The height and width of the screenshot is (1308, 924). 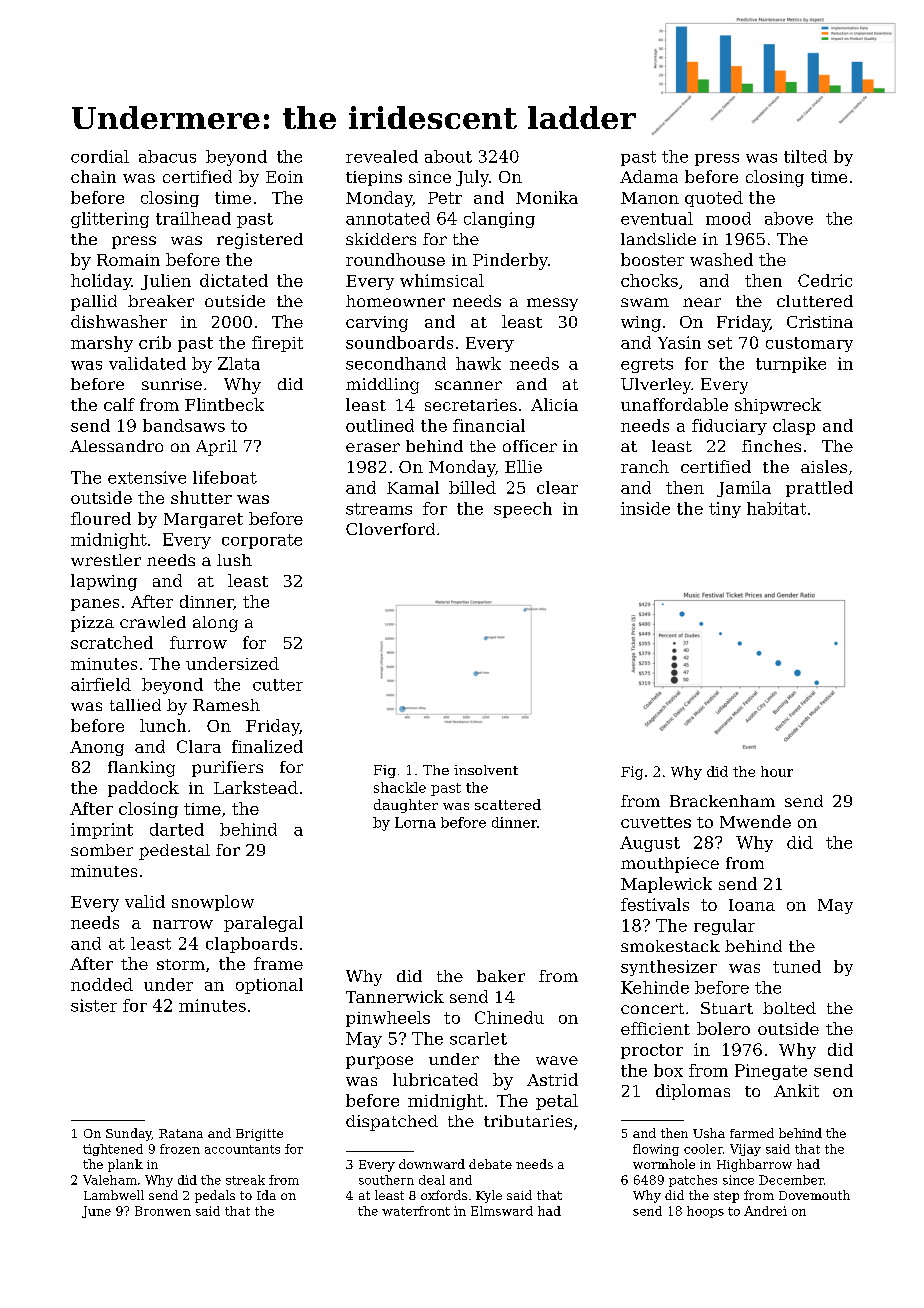 I want to click on Elmsward, so click(x=502, y=1211).
